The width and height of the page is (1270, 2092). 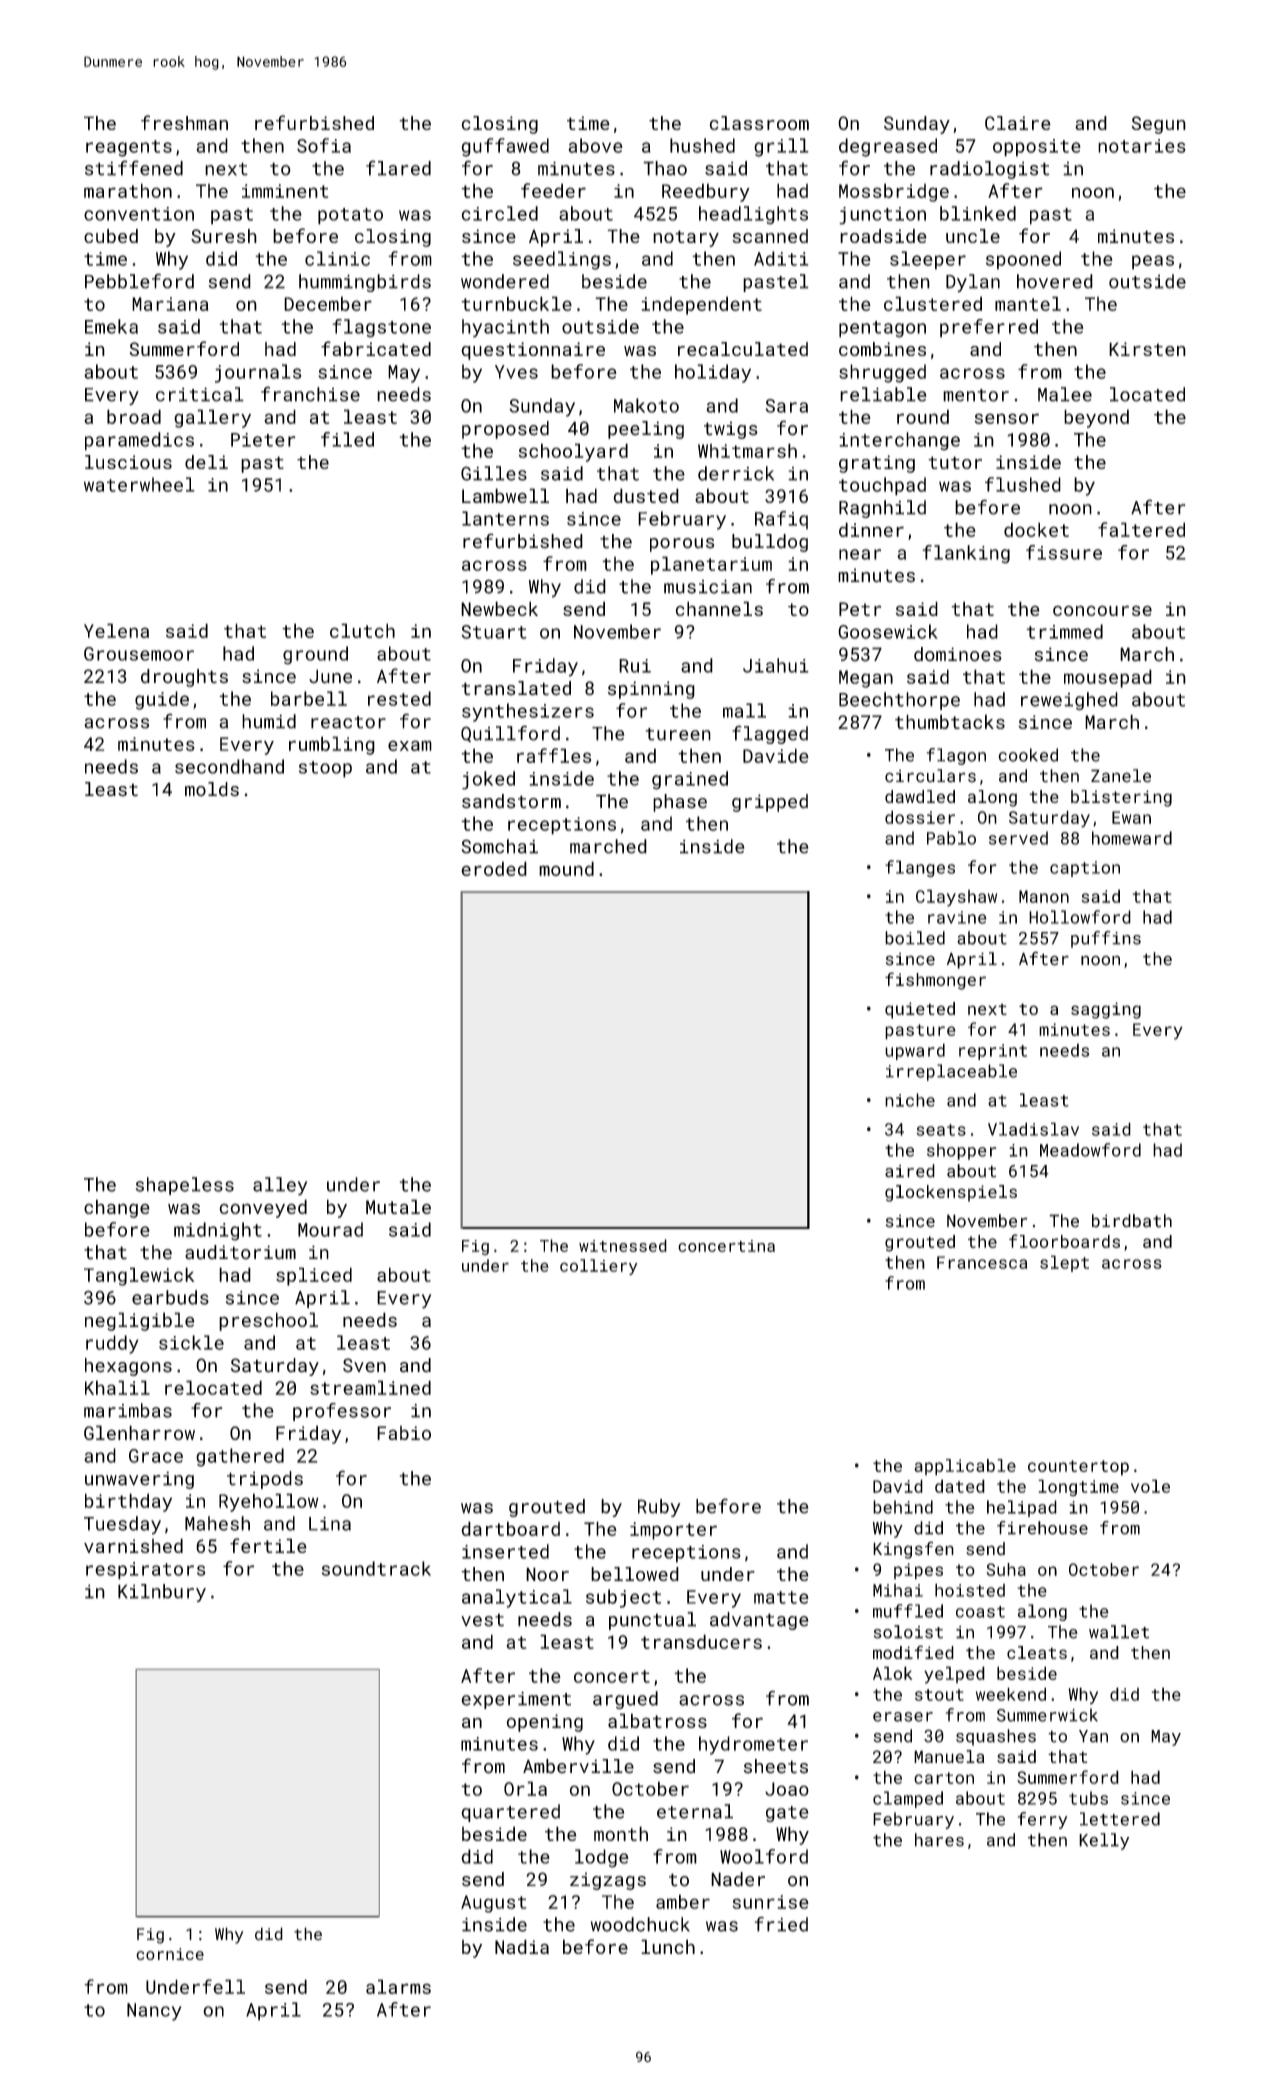 I want to click on independent, so click(x=701, y=305).
